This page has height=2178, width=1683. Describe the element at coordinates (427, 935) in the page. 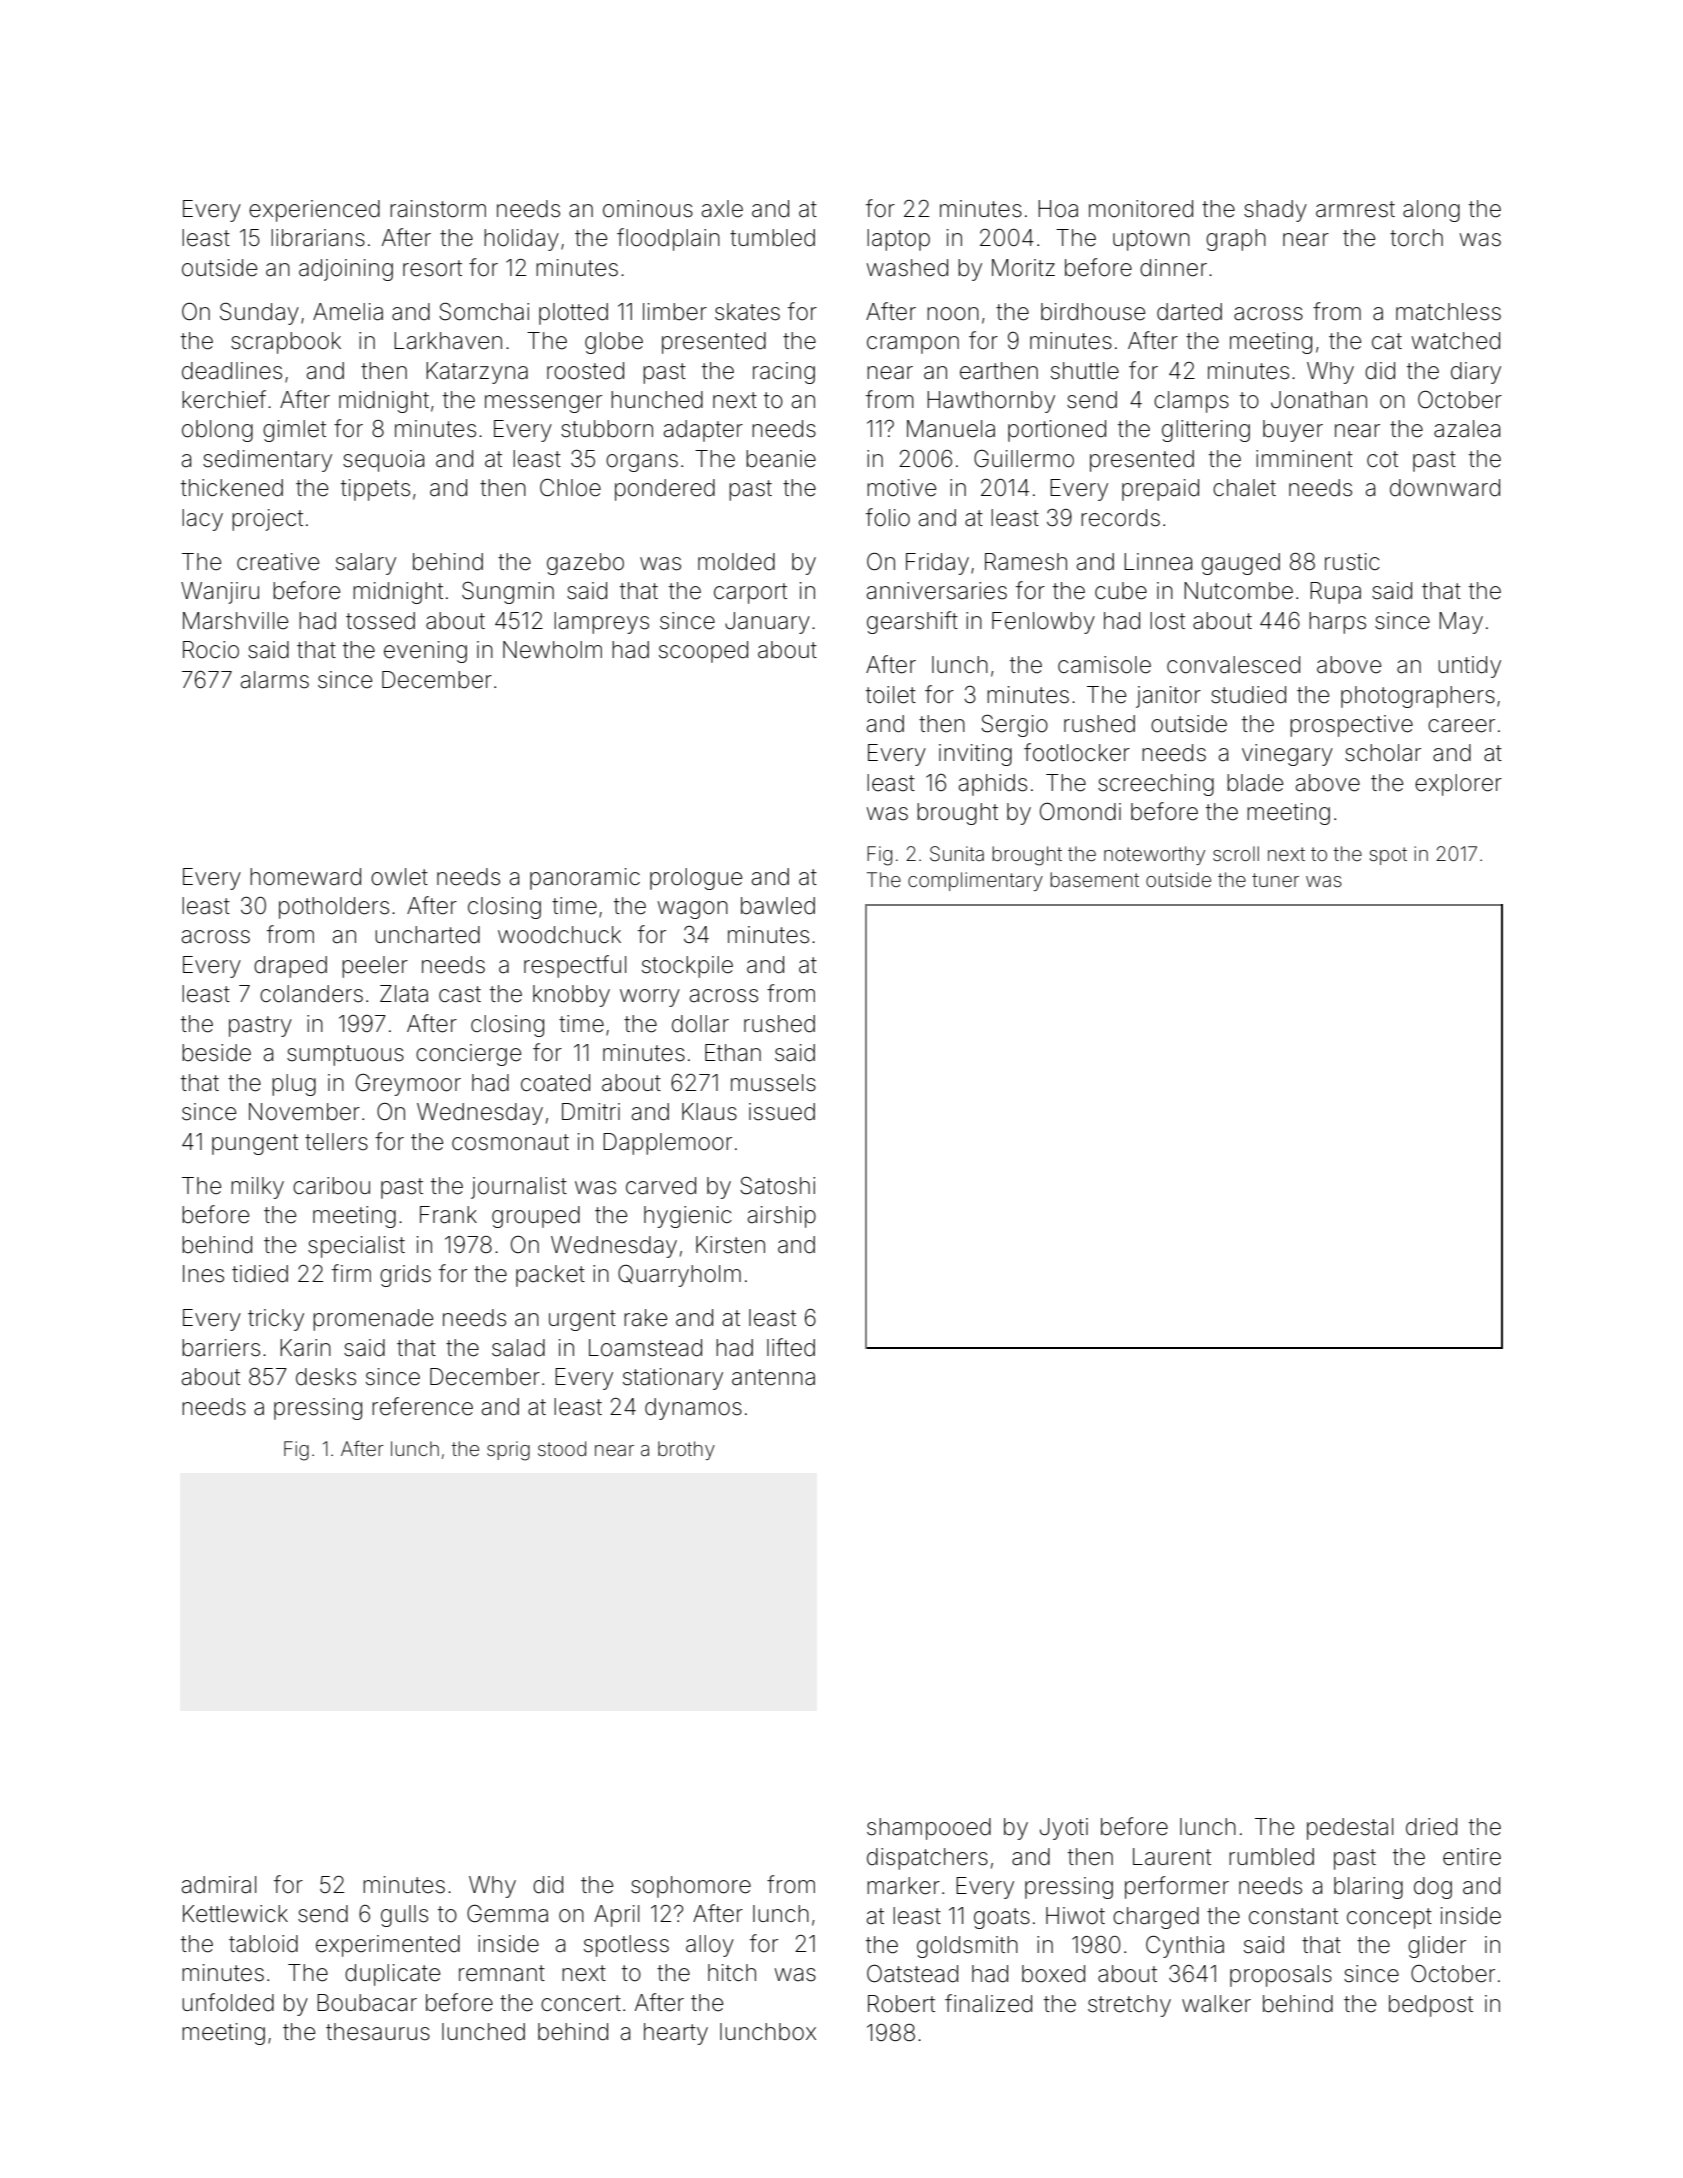

I see `uncharted` at that location.
